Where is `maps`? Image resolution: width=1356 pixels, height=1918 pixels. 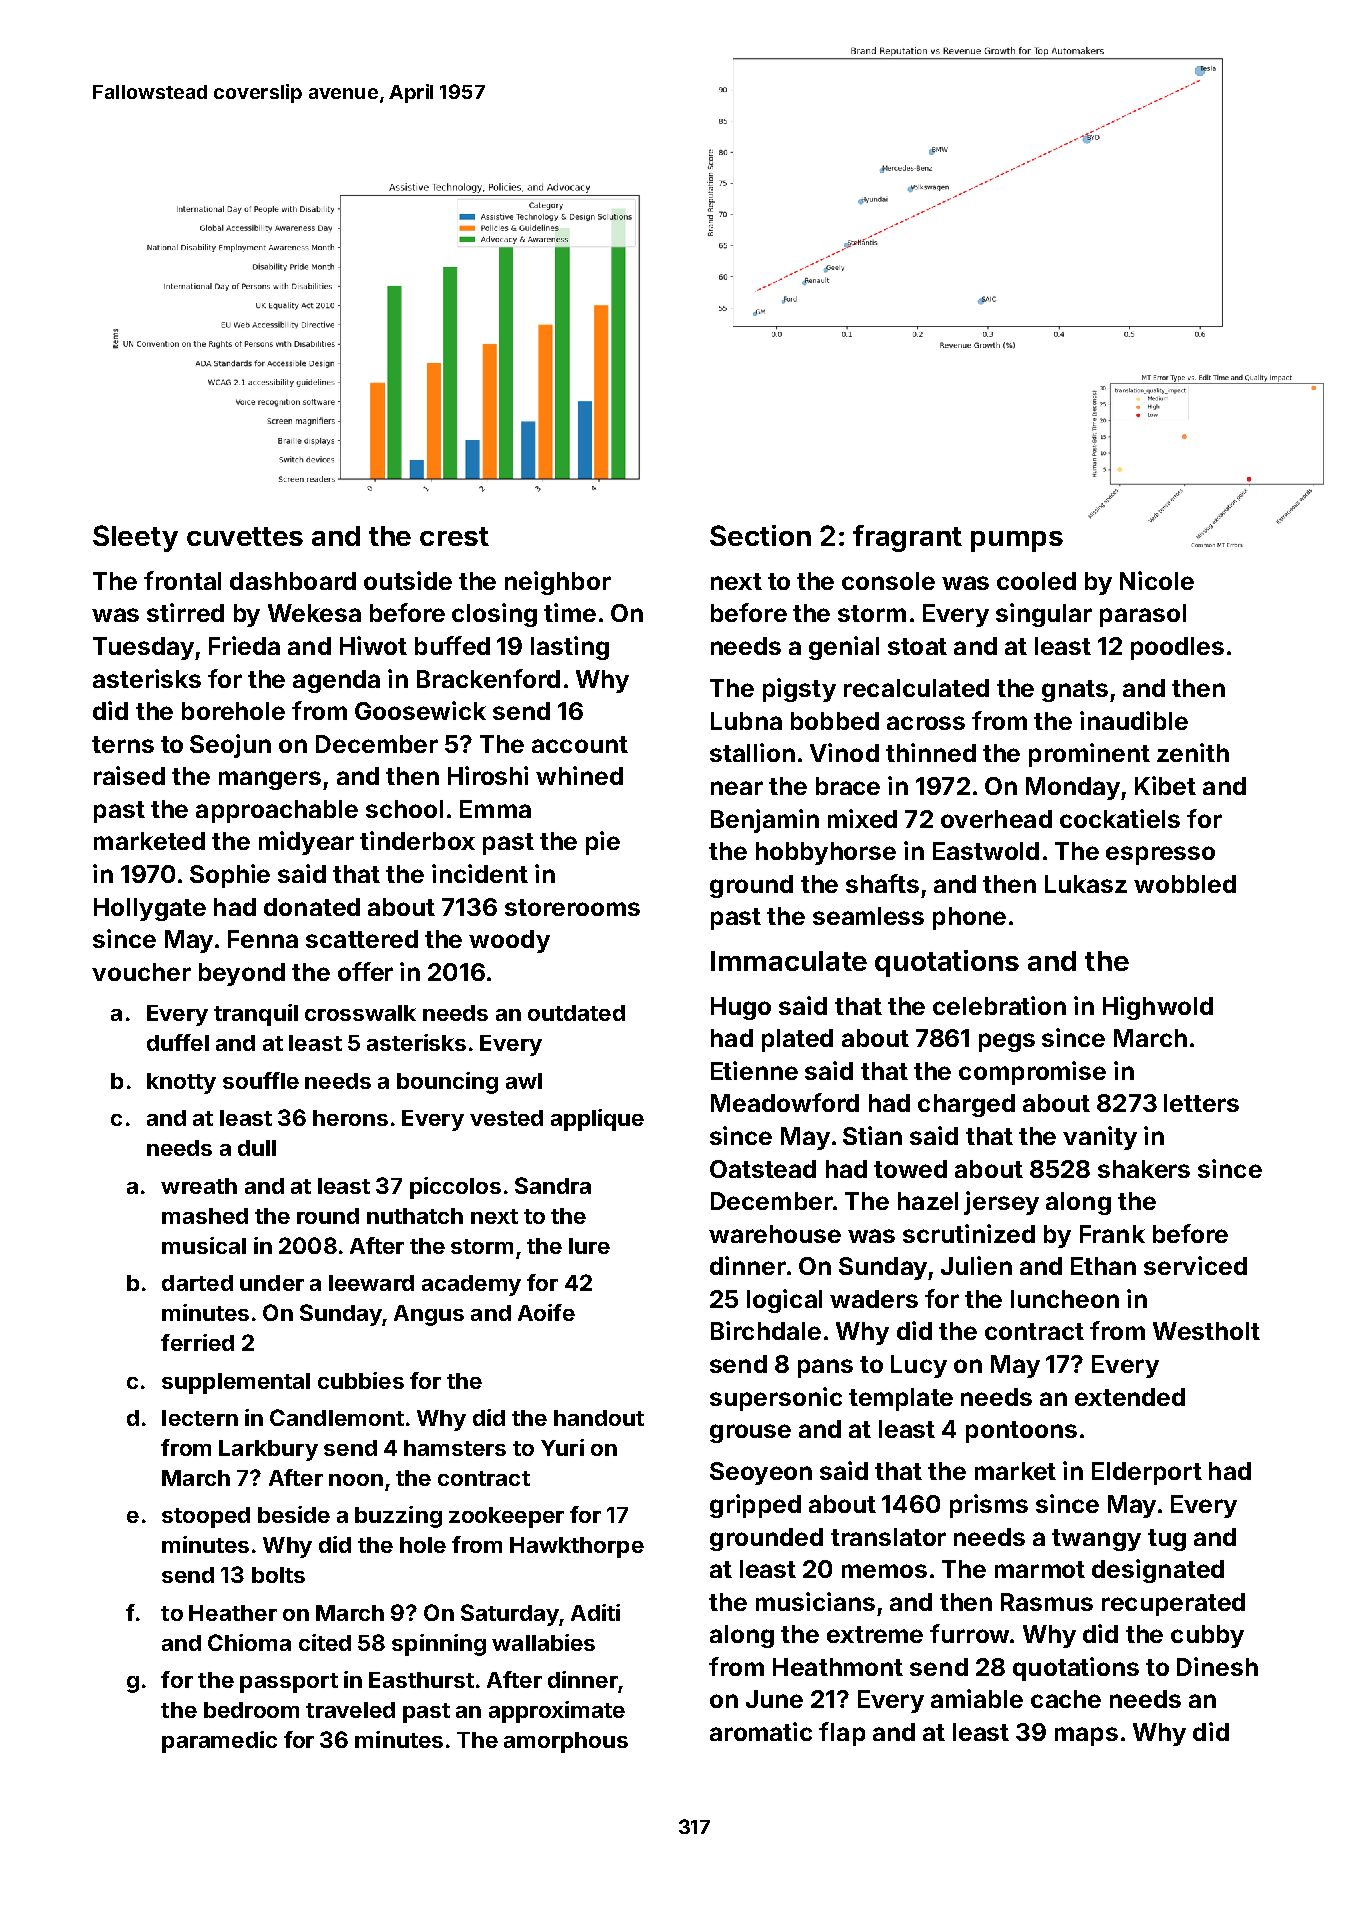 maps is located at coordinates (1086, 1736).
